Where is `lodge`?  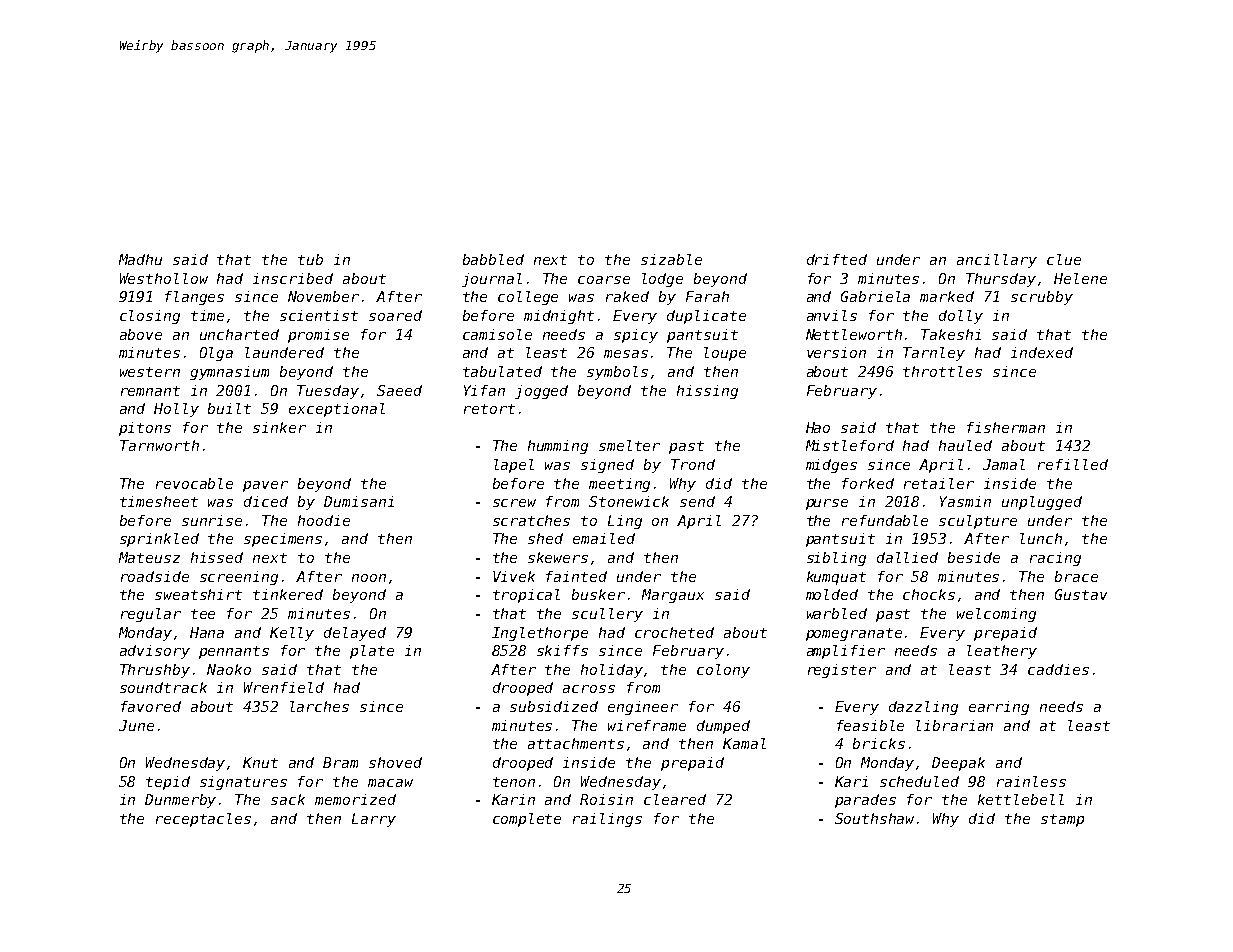
lodge is located at coordinates (662, 280).
